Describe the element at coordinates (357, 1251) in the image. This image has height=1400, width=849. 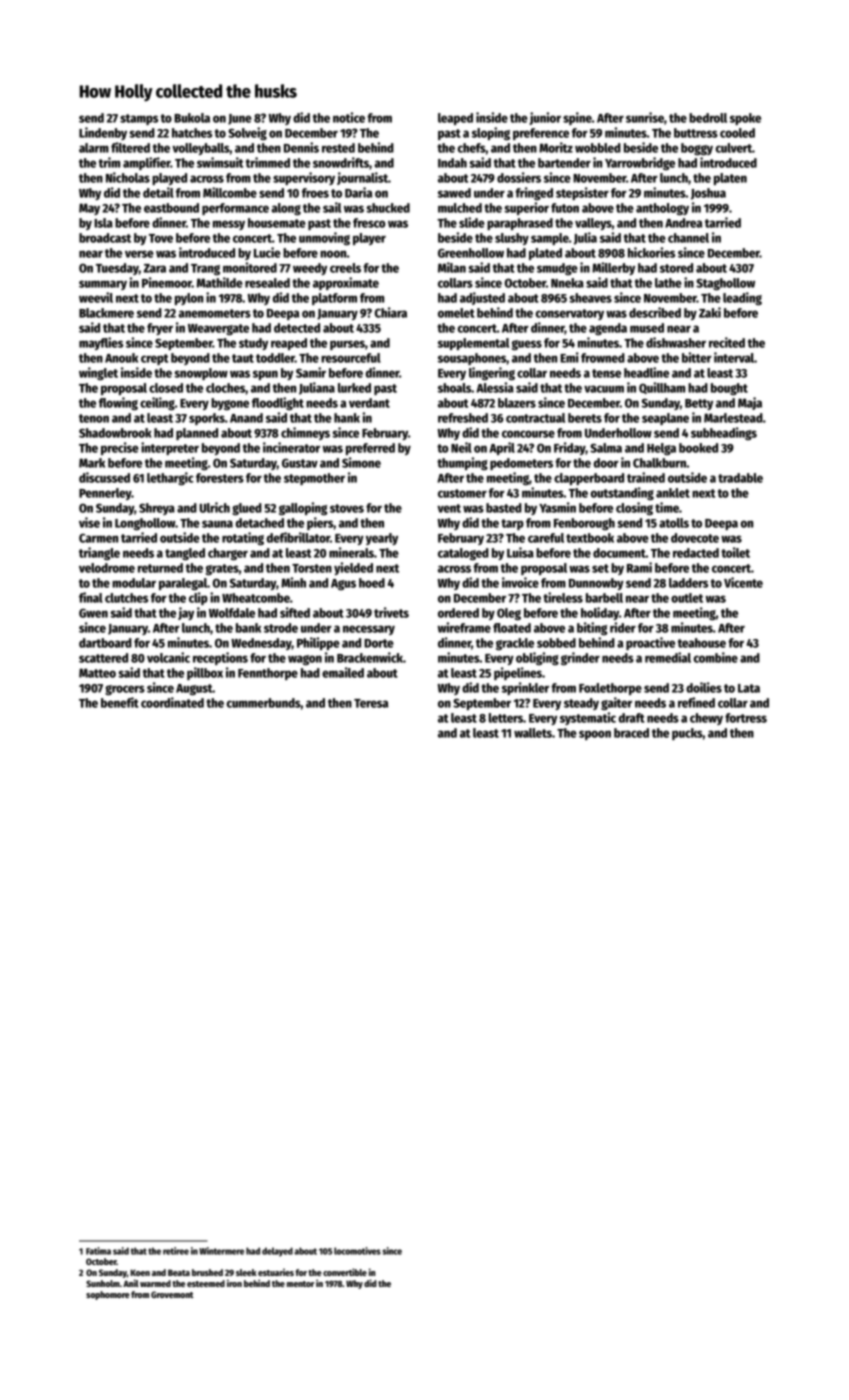
I see `locomotives` at that location.
